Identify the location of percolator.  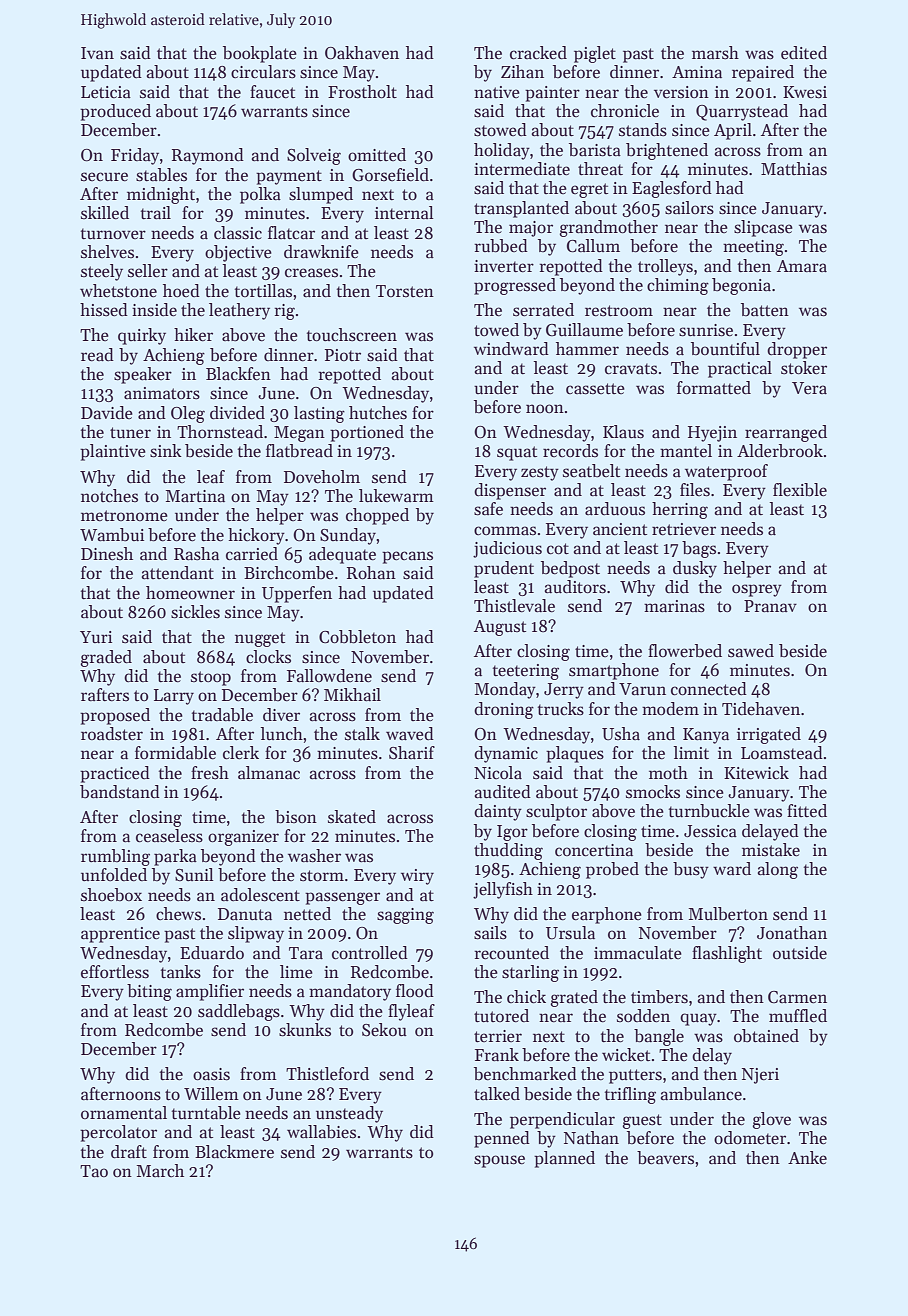
(118, 1133).
